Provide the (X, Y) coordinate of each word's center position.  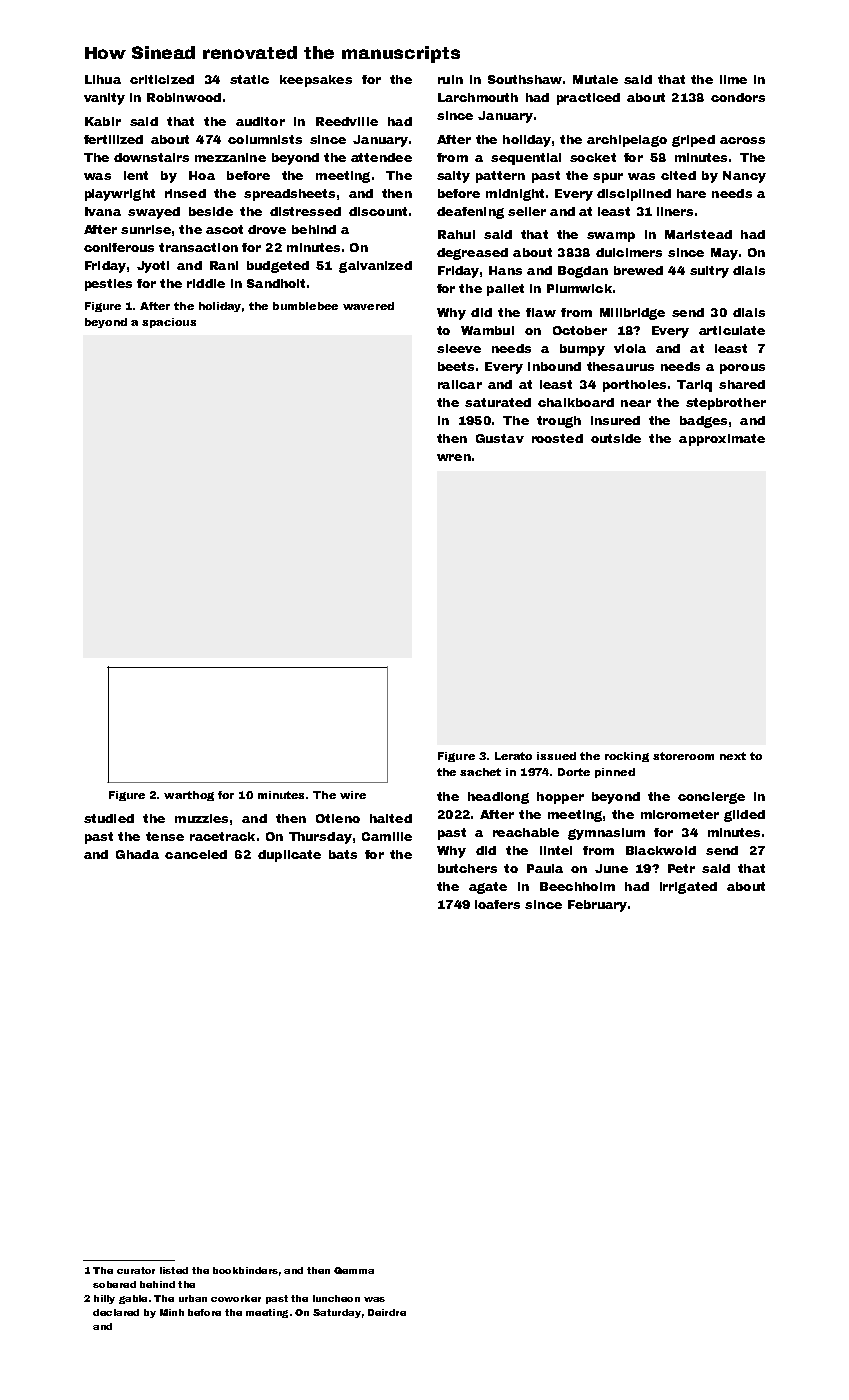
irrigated (688, 888)
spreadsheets (289, 195)
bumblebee (305, 306)
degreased (472, 254)
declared (116, 1312)
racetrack (222, 836)
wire (353, 795)
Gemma (354, 1270)
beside (211, 211)
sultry (709, 272)
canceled (196, 854)
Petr (681, 868)
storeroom (683, 756)
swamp (611, 237)
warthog (189, 796)
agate (488, 888)
